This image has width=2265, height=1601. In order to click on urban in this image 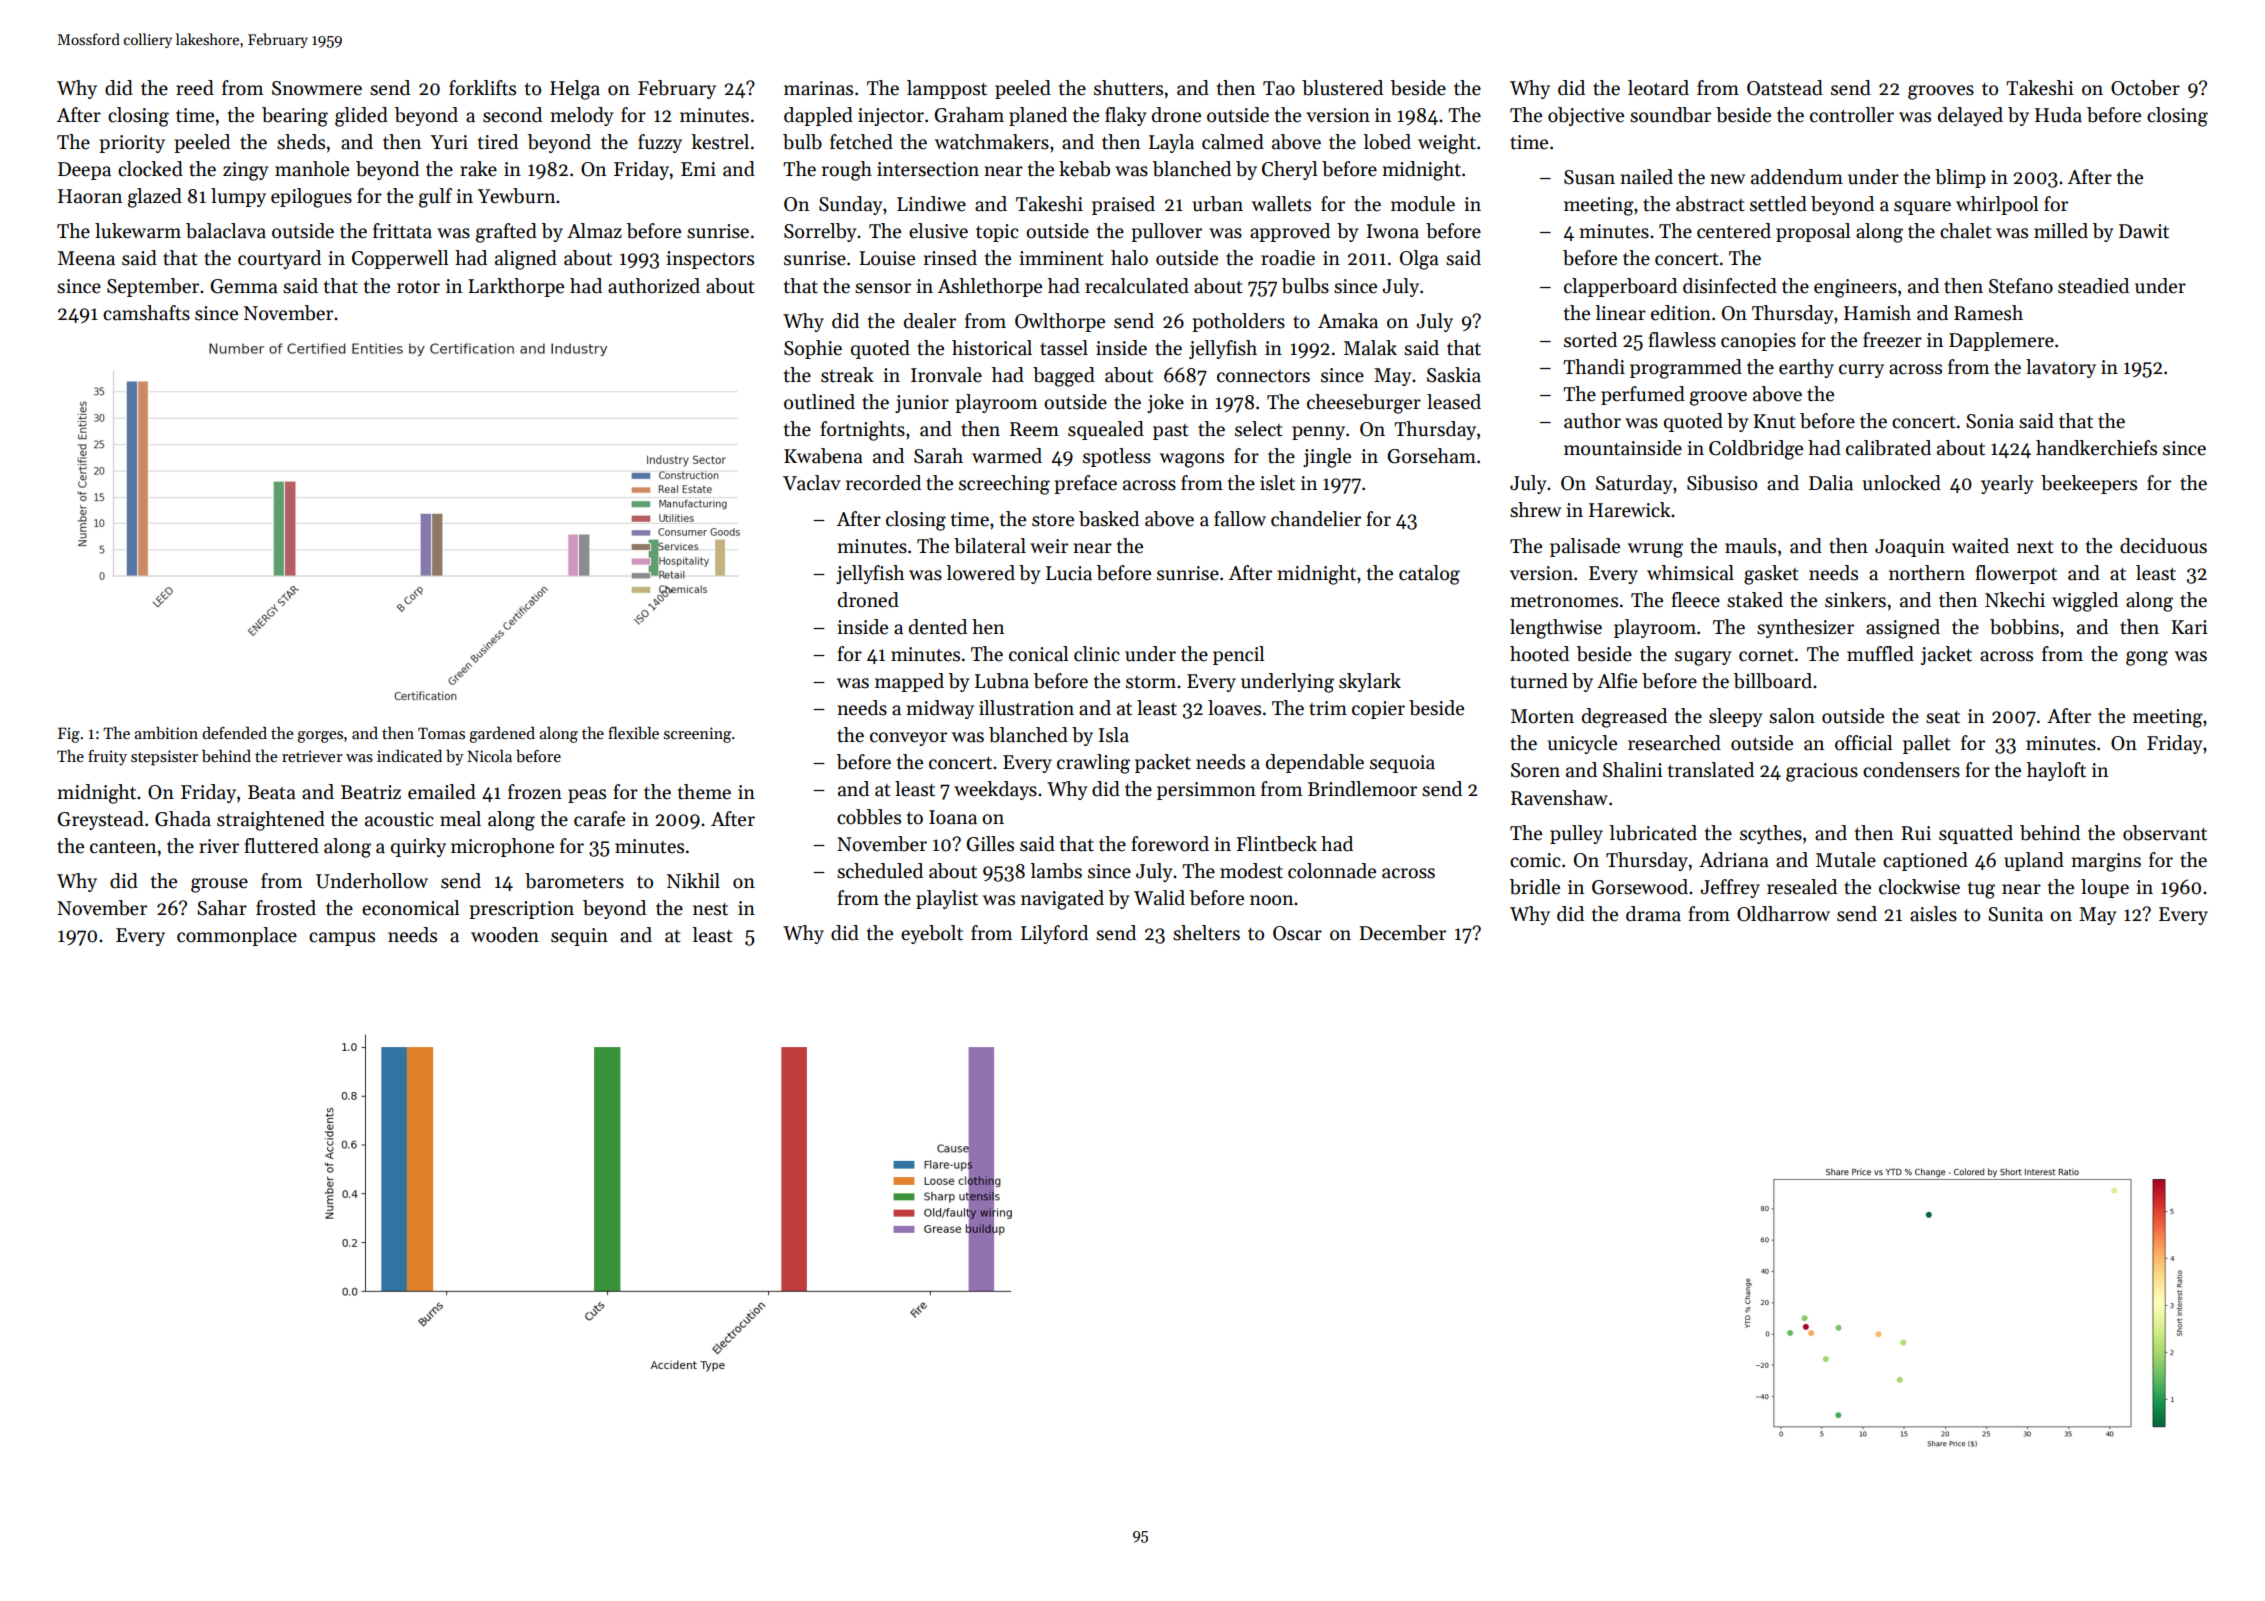, I will do `click(1218, 204)`.
